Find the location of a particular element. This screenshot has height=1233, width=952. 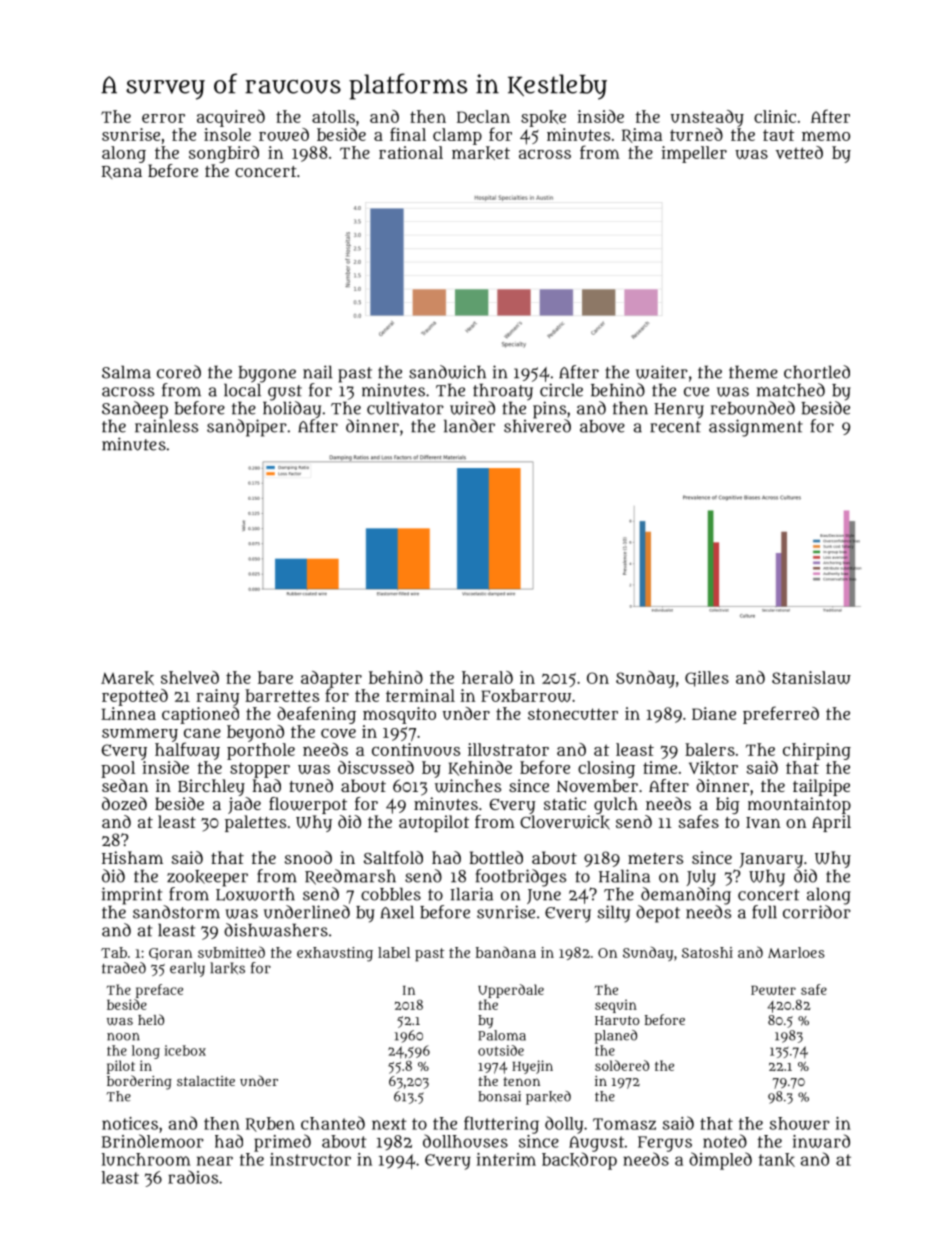

error is located at coordinates (163, 118).
